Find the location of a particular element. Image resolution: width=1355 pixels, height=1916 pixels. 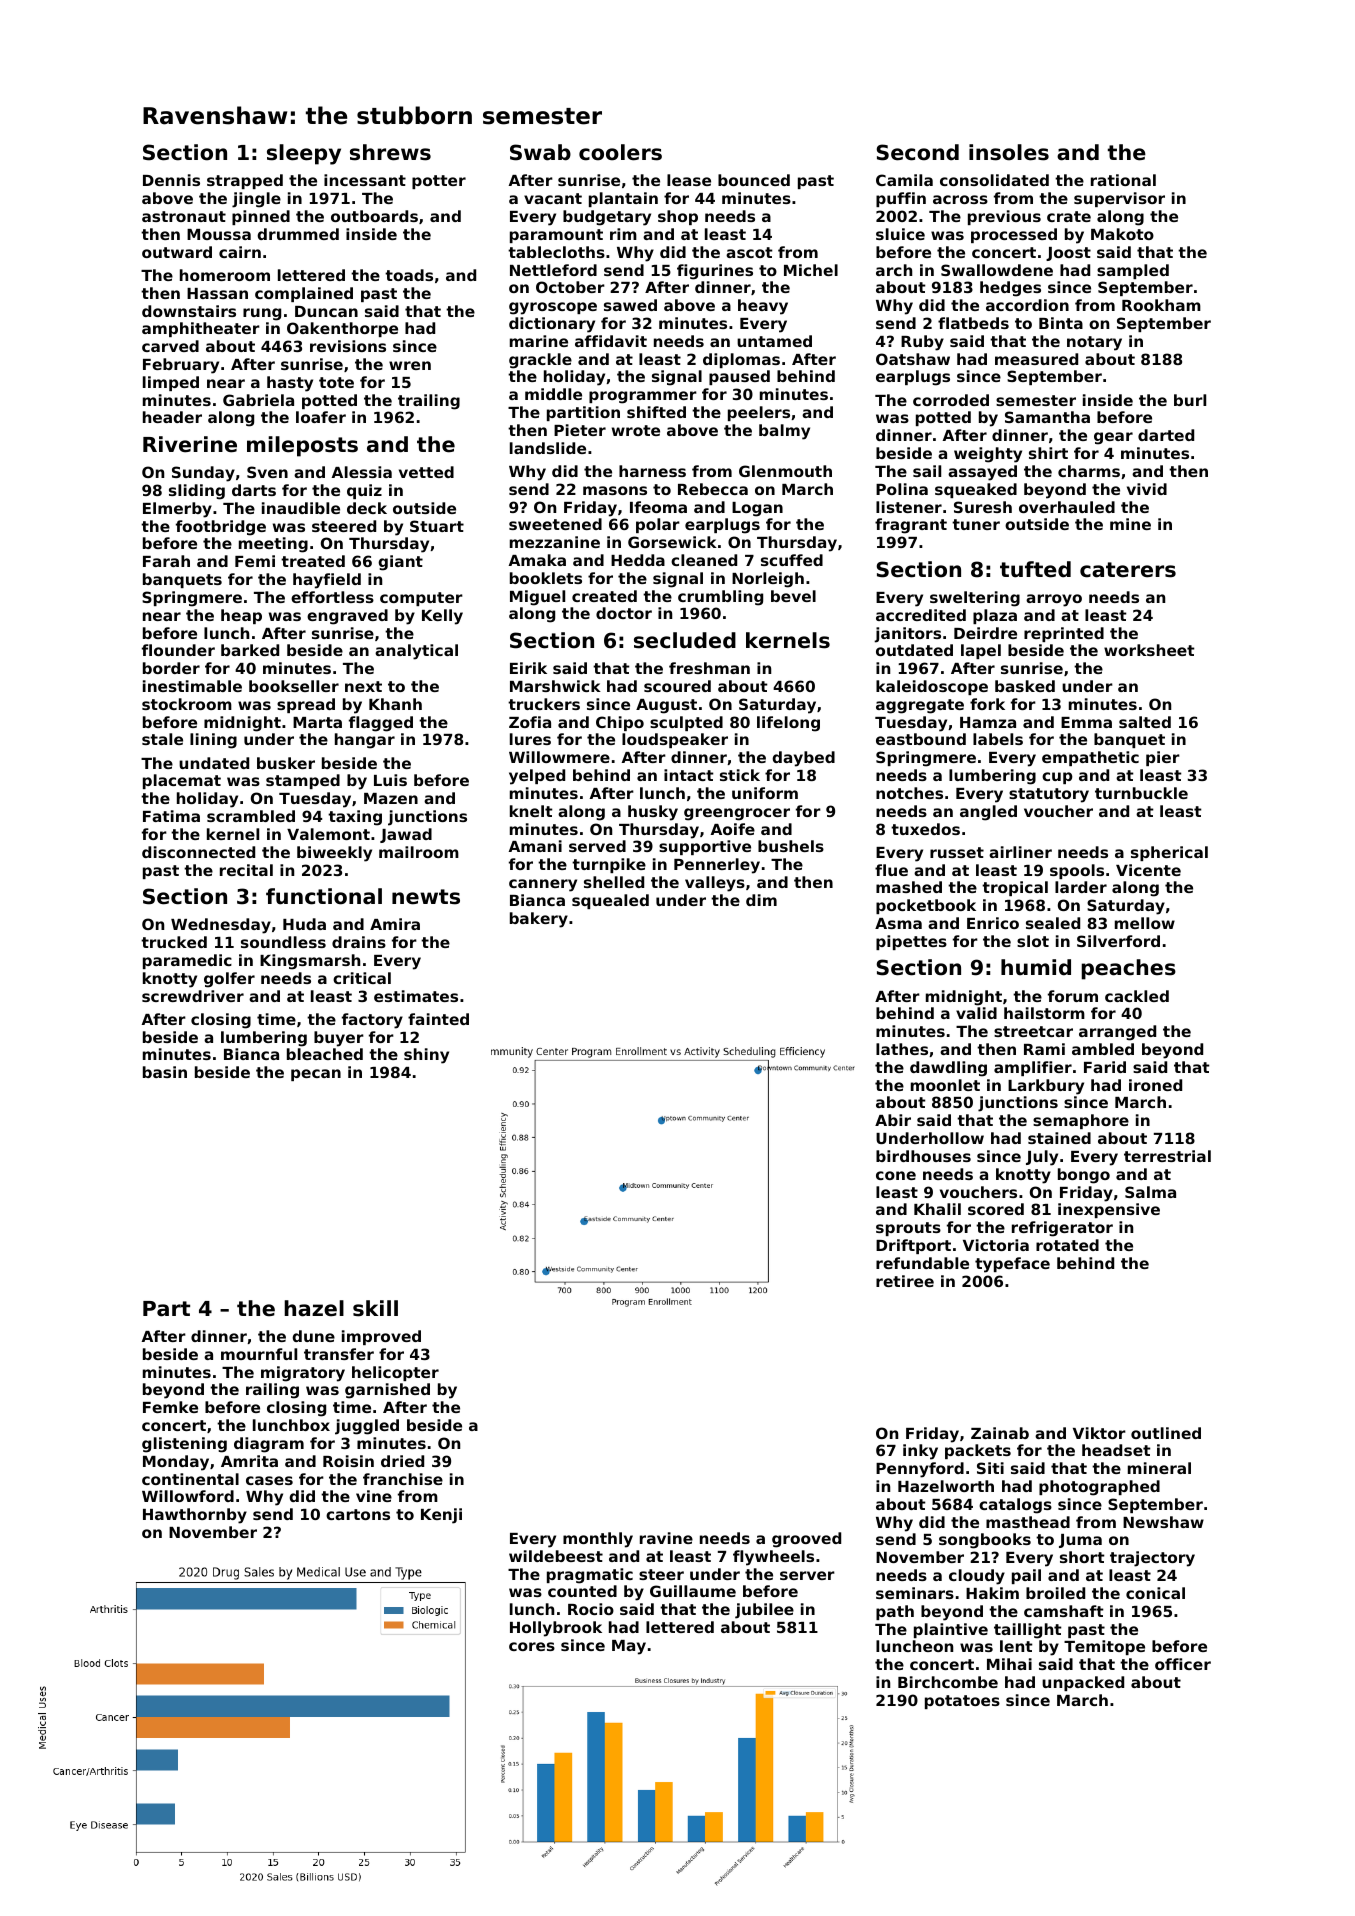

flue is located at coordinates (891, 870).
